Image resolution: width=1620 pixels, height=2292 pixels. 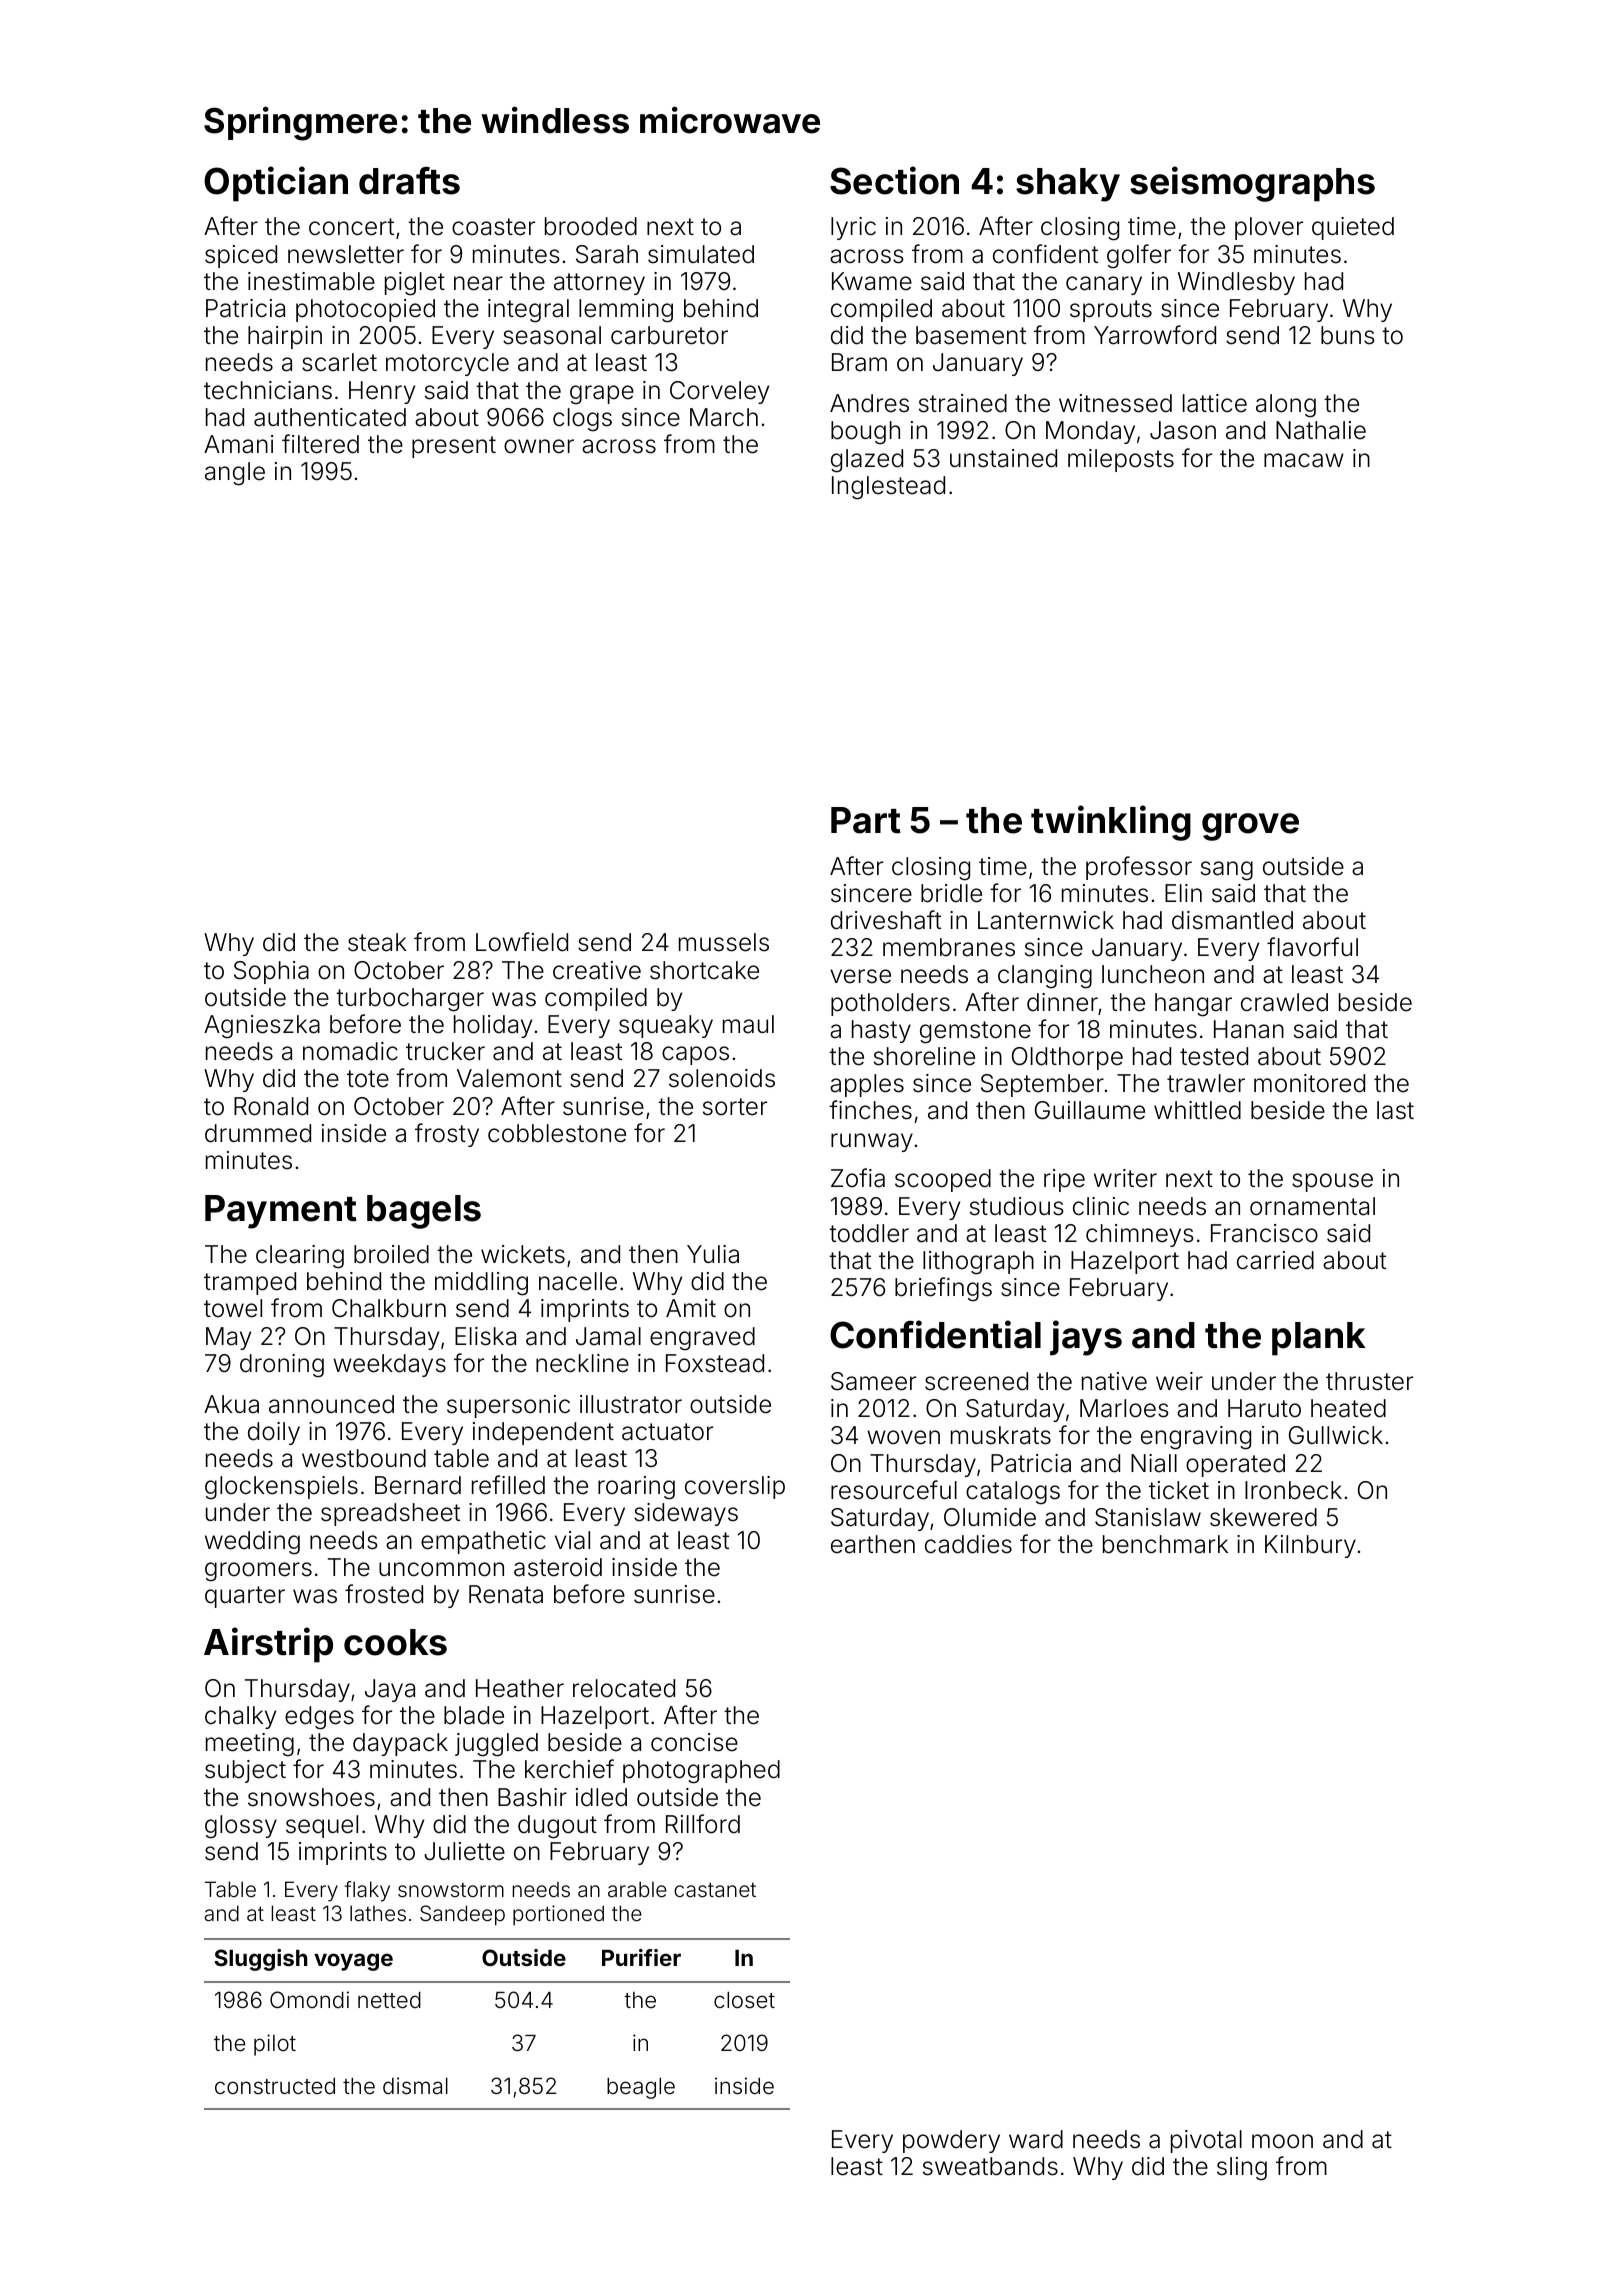 What do you see at coordinates (275, 2045) in the screenshot?
I see `pilot` at bounding box center [275, 2045].
